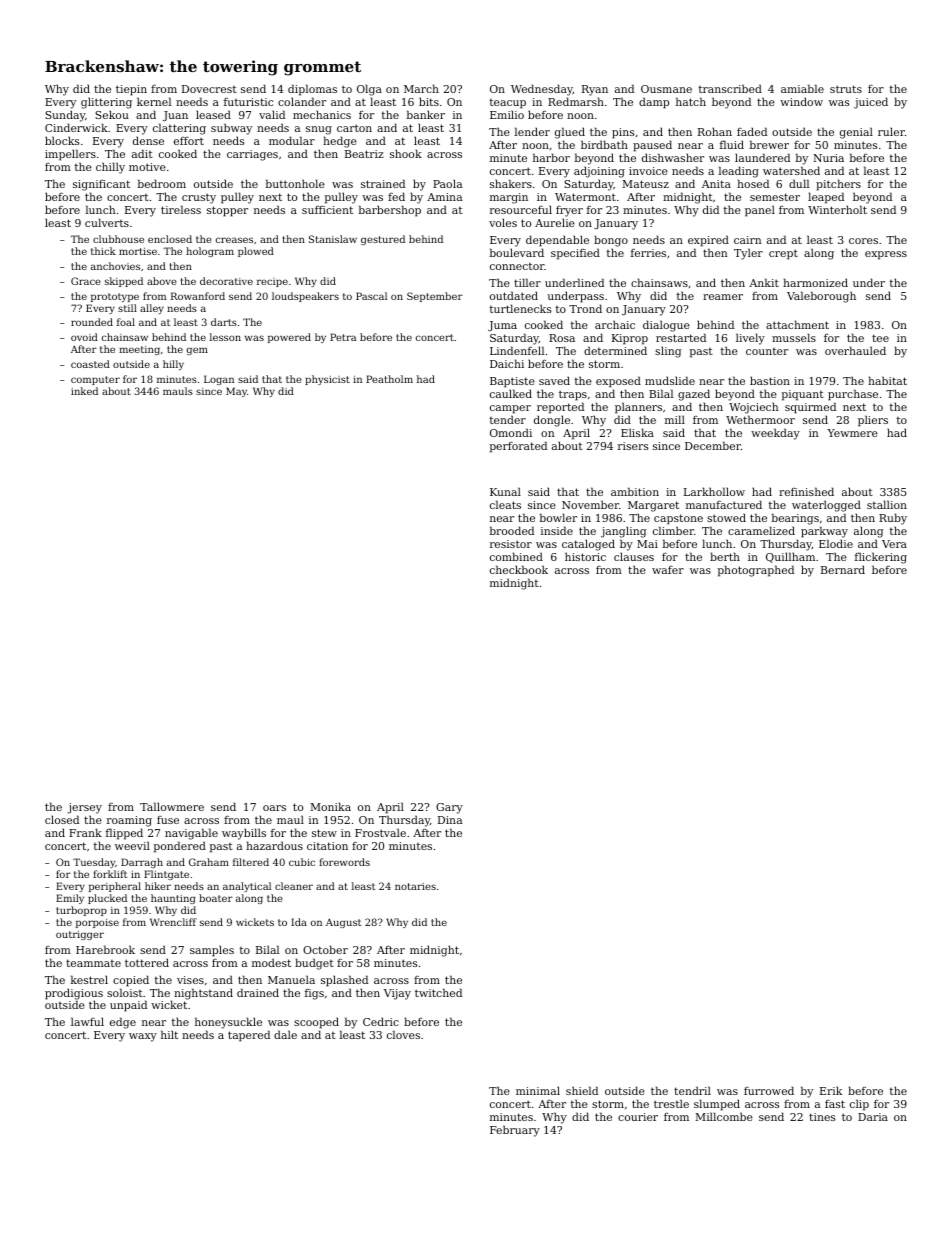  Describe the element at coordinates (219, 380) in the document. I see `Logan` at that location.
